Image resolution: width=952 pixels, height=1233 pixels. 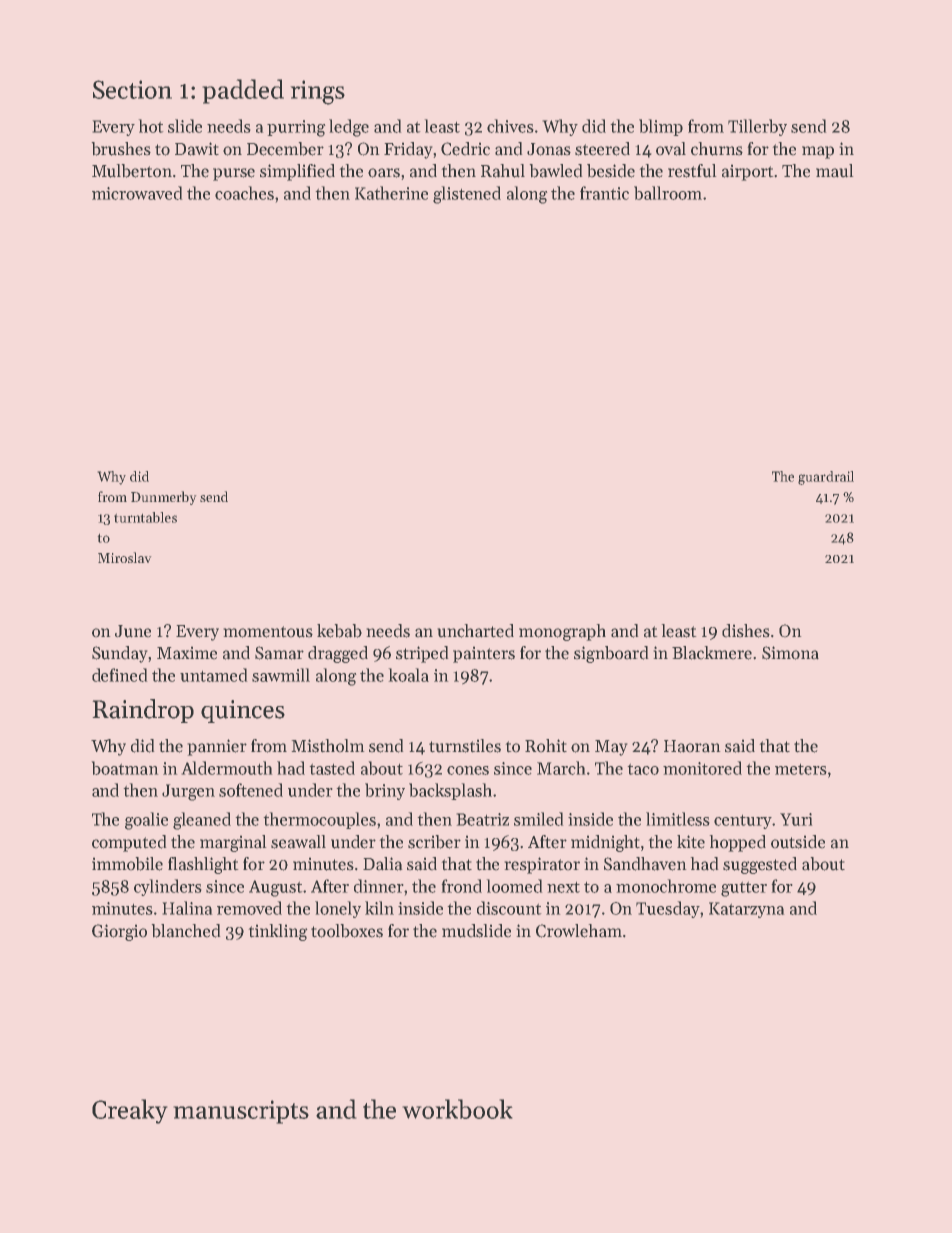 What do you see at coordinates (465, 149) in the screenshot?
I see `Cedric` at bounding box center [465, 149].
